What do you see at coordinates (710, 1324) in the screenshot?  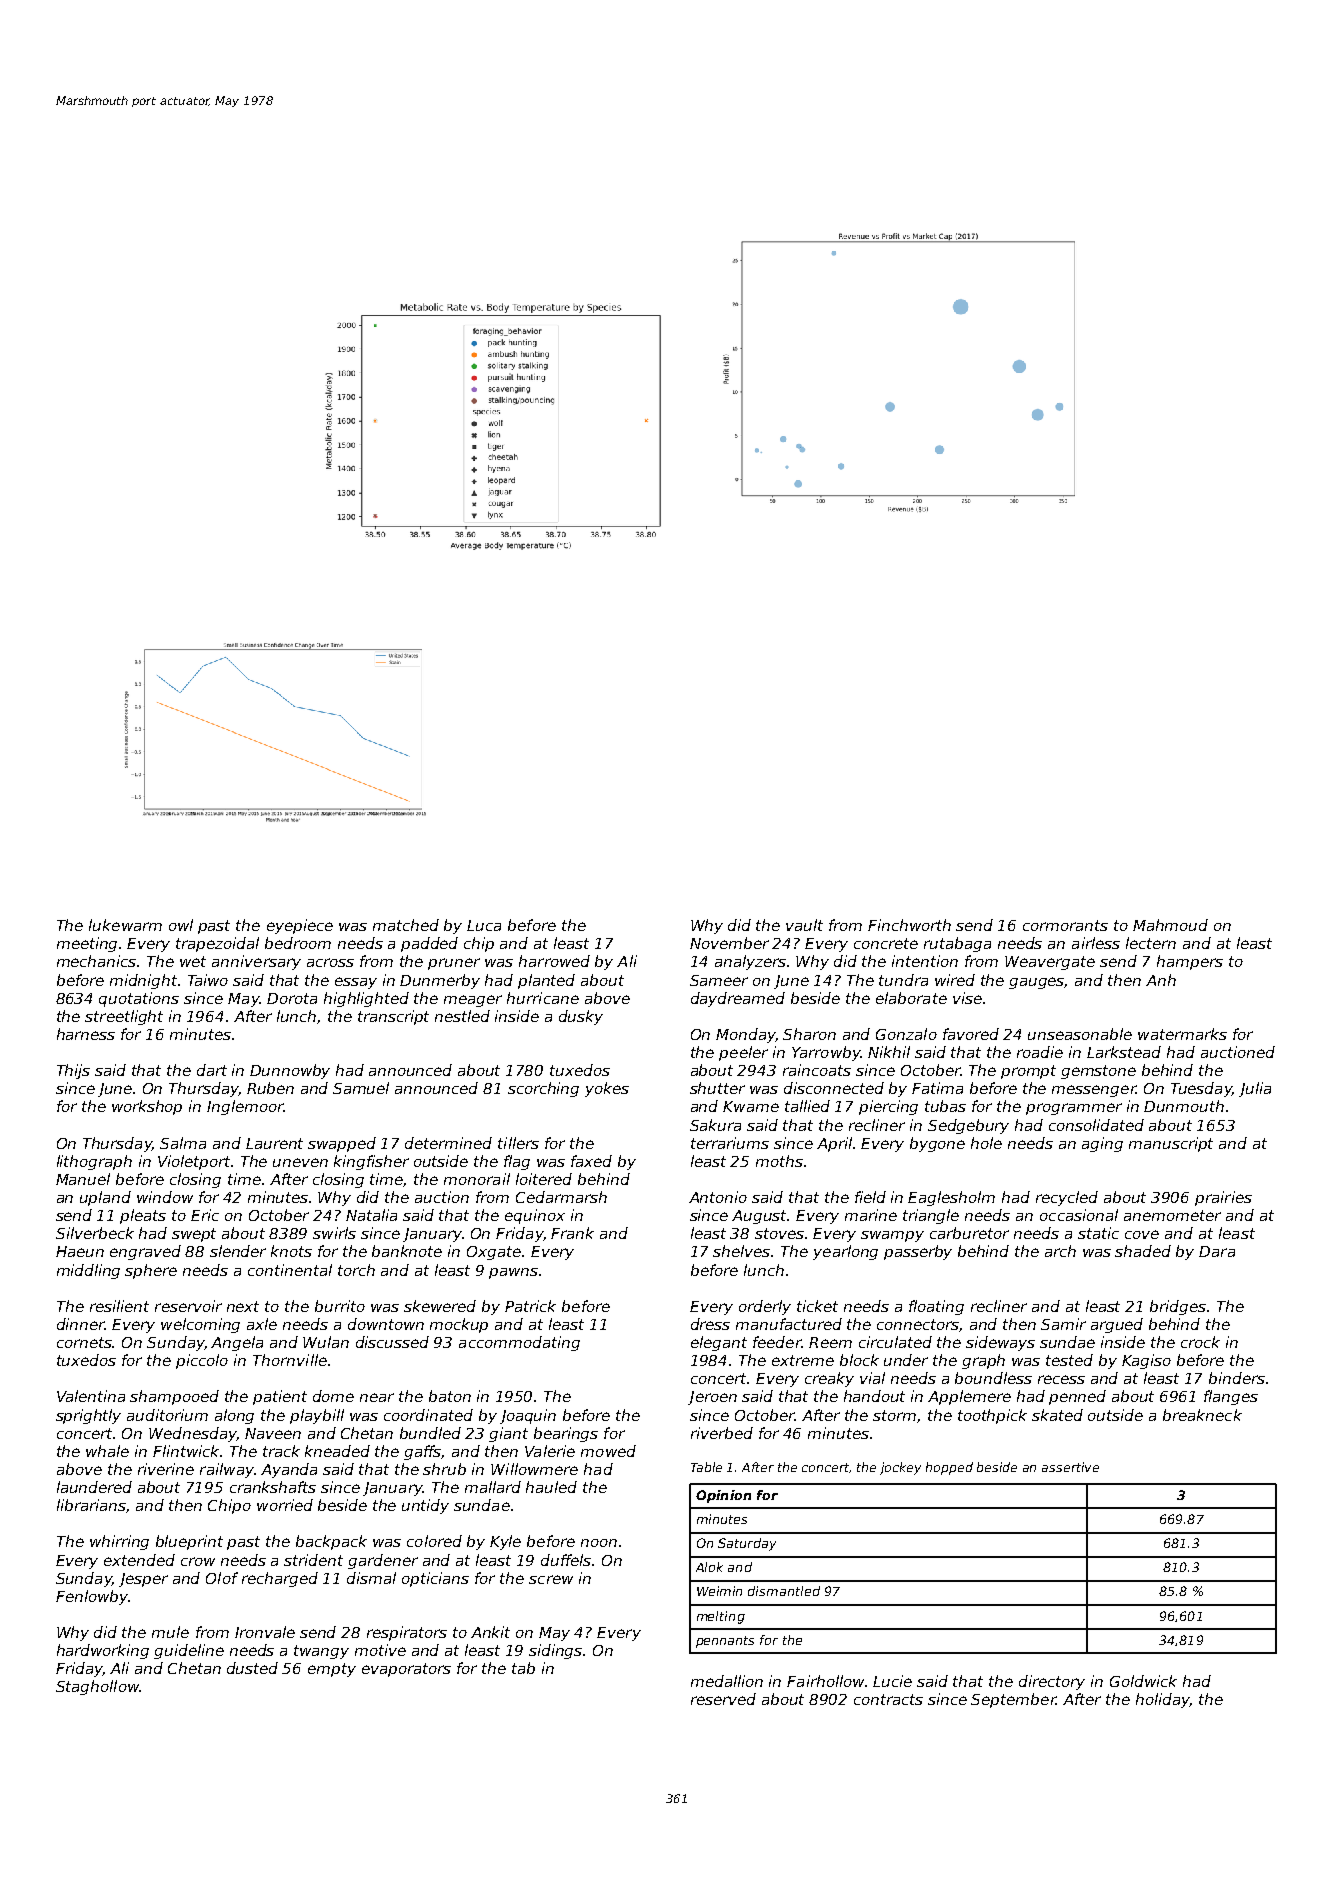 I see `dress` at bounding box center [710, 1324].
